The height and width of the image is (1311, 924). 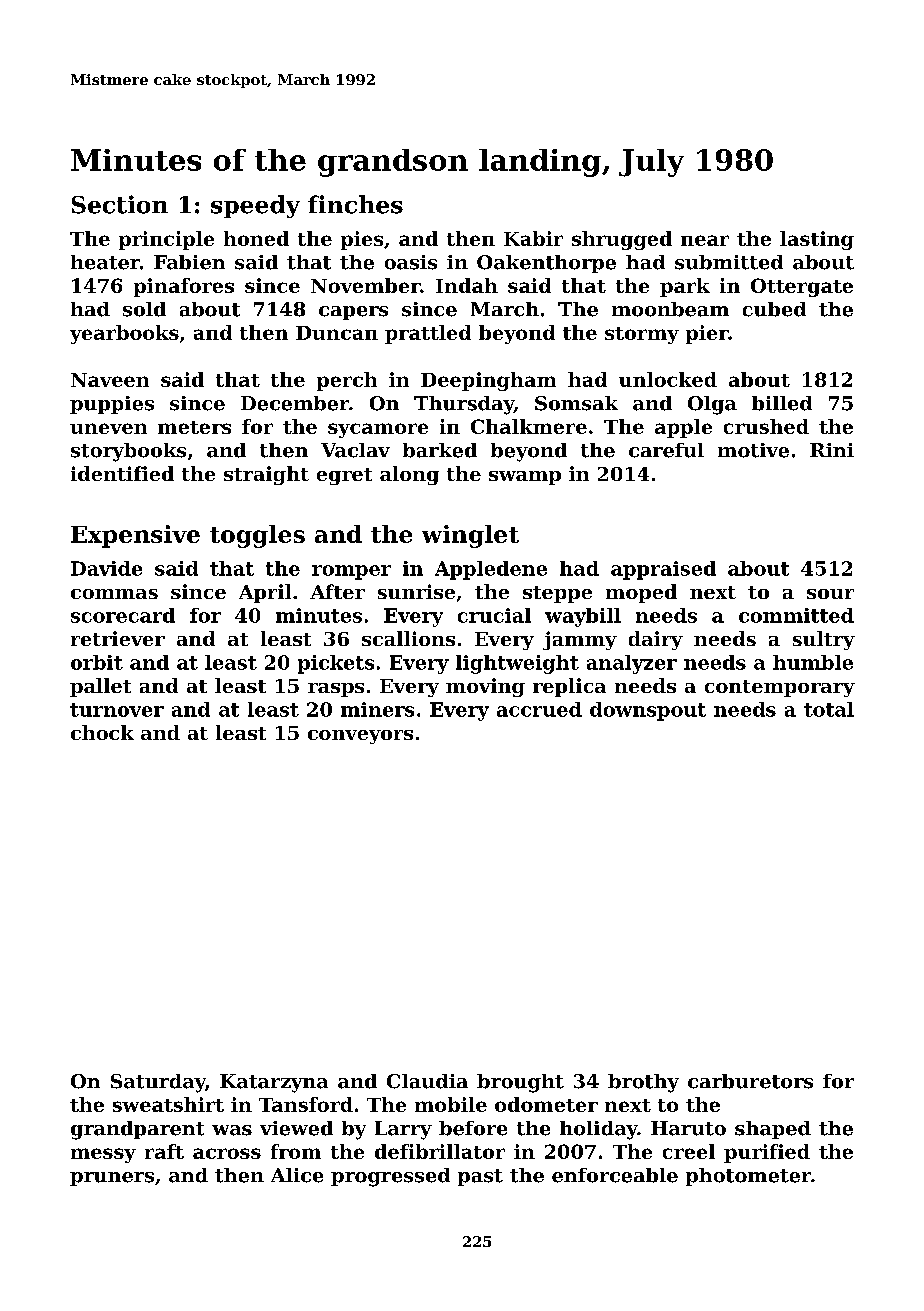 I want to click on uneven, so click(x=108, y=428).
